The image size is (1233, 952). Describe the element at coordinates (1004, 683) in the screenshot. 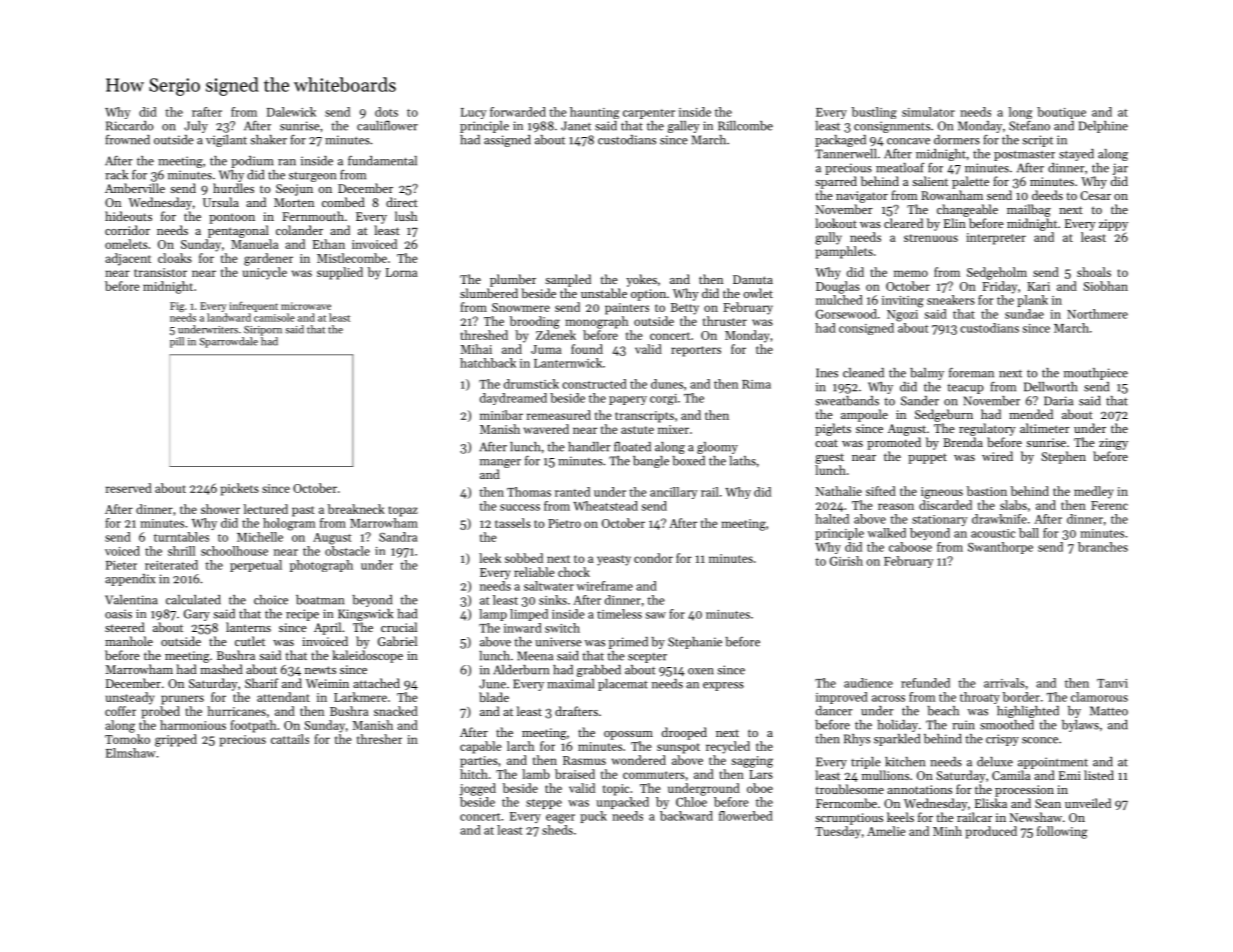

I see `arrivals` at that location.
